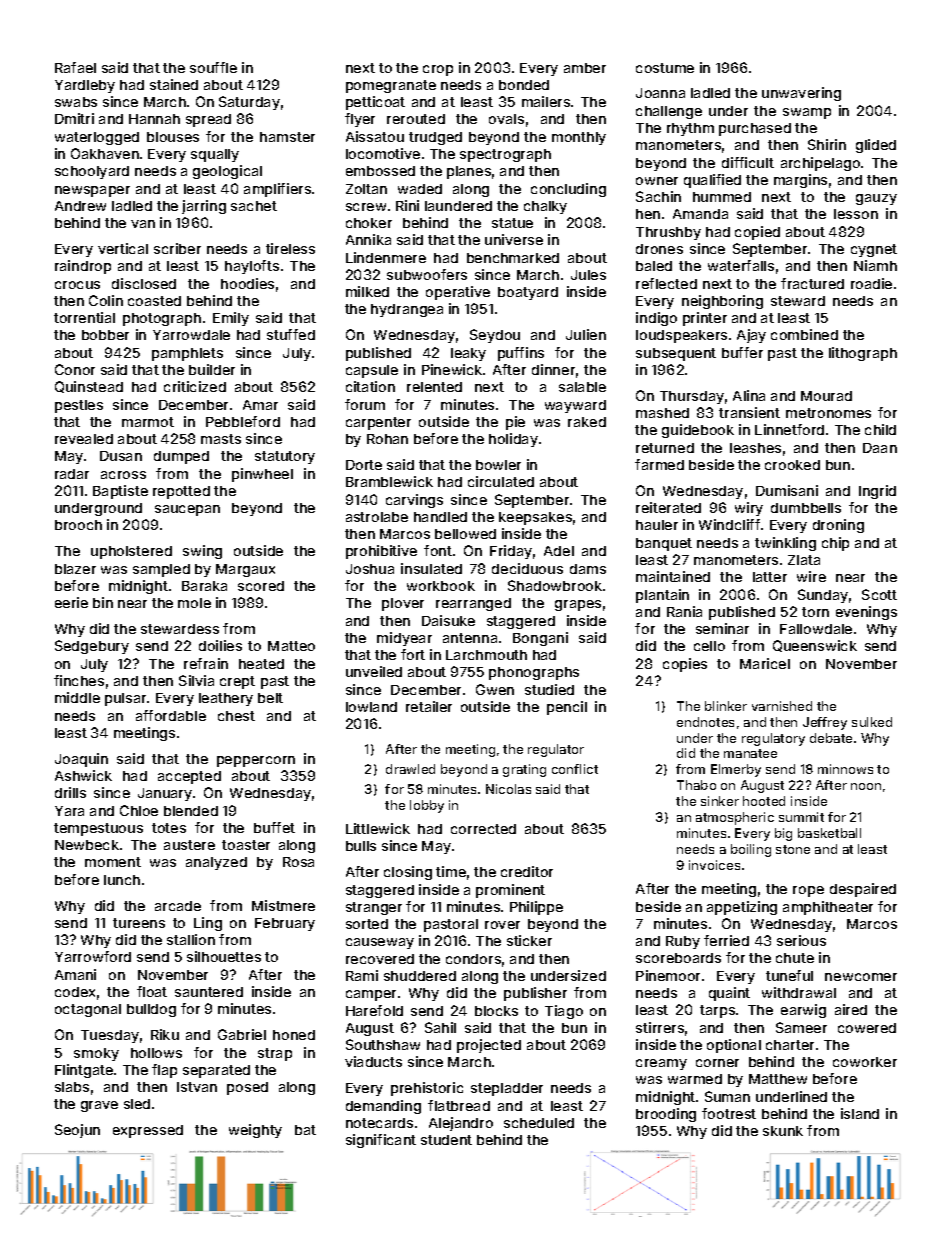 Image resolution: width=952 pixels, height=1233 pixels. I want to click on conflict, so click(575, 769).
